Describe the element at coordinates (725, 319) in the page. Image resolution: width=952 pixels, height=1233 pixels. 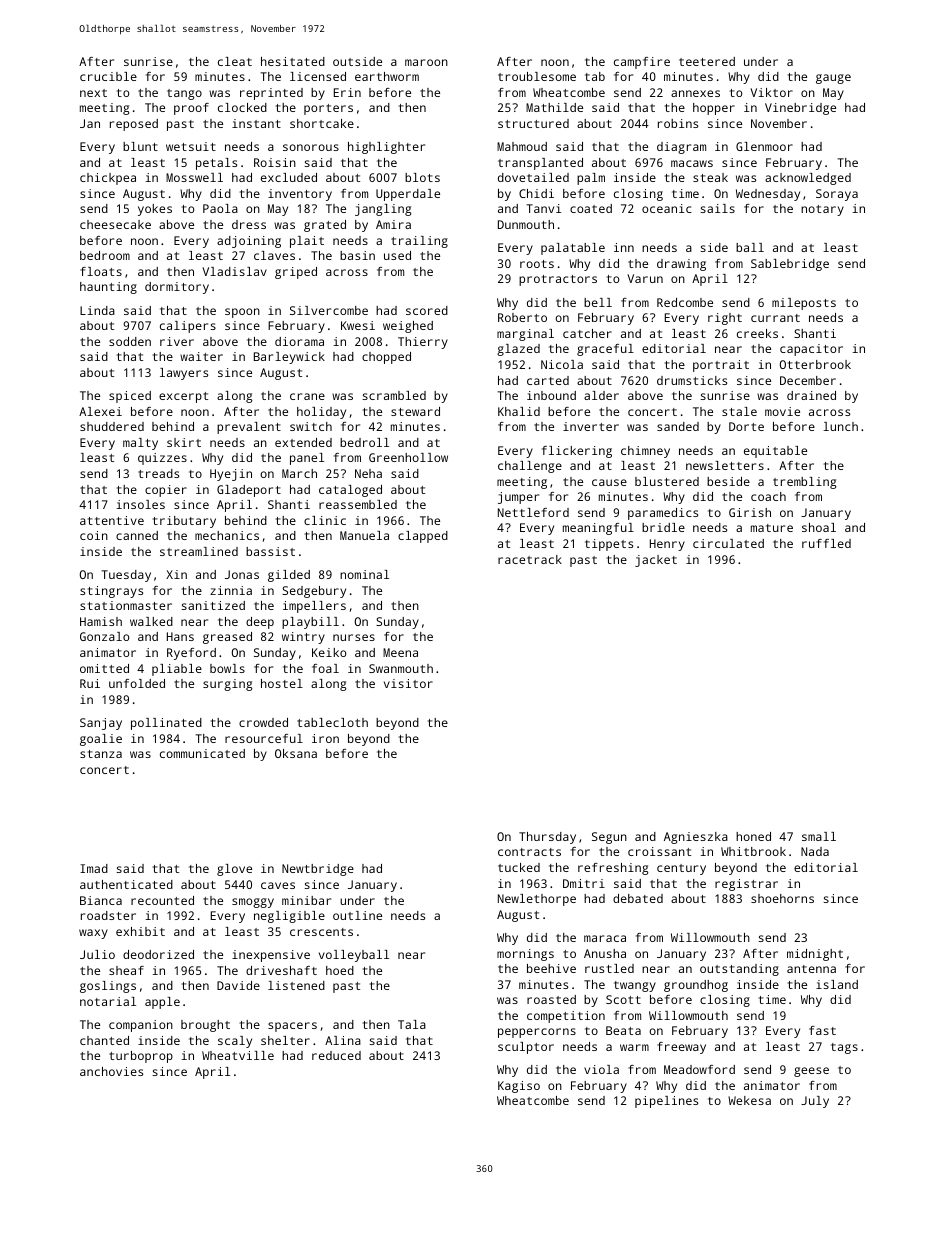
I see `right` at that location.
